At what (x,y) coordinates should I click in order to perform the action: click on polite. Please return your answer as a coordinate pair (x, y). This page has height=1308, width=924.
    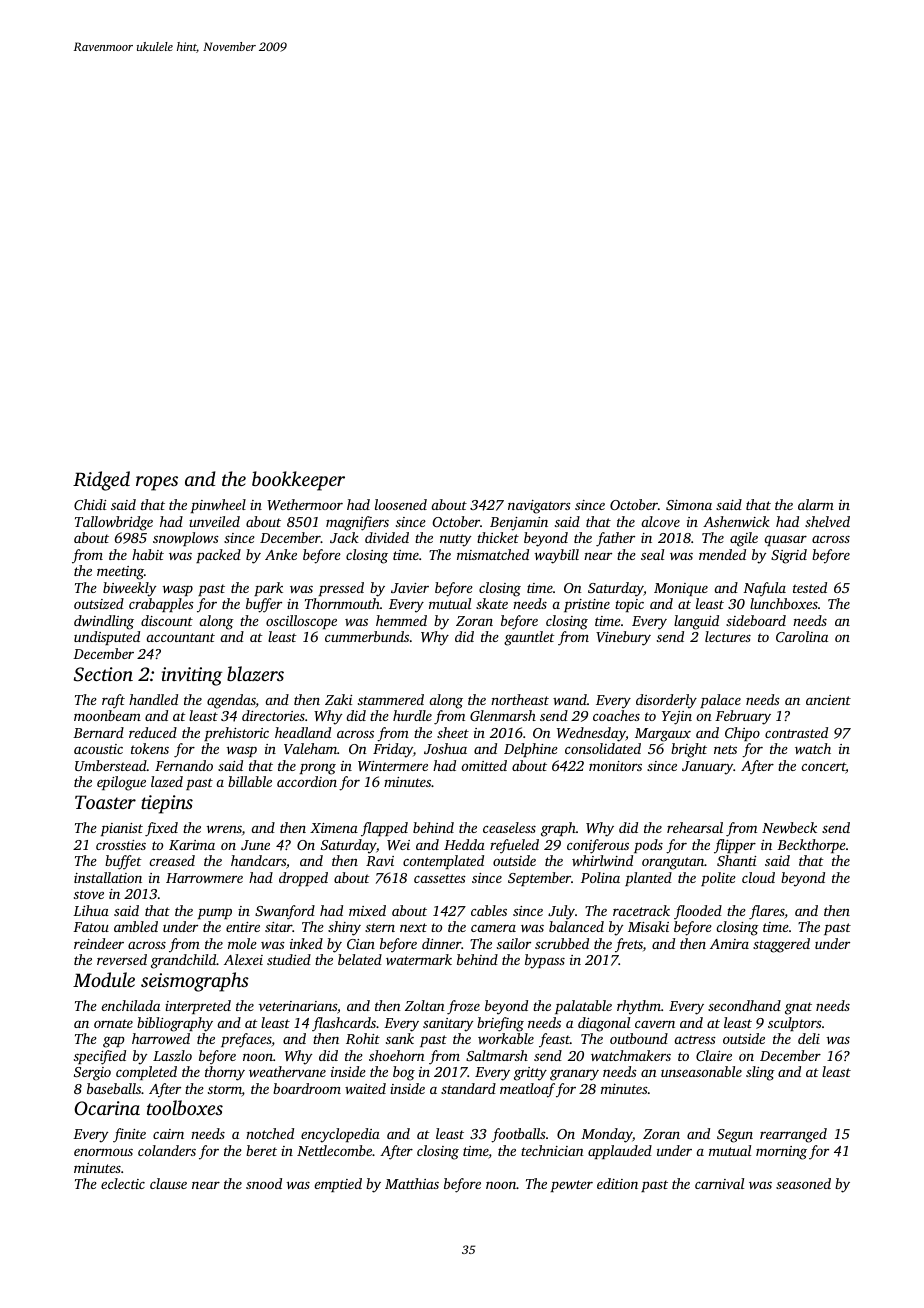
    Looking at the image, I should click on (718, 879).
